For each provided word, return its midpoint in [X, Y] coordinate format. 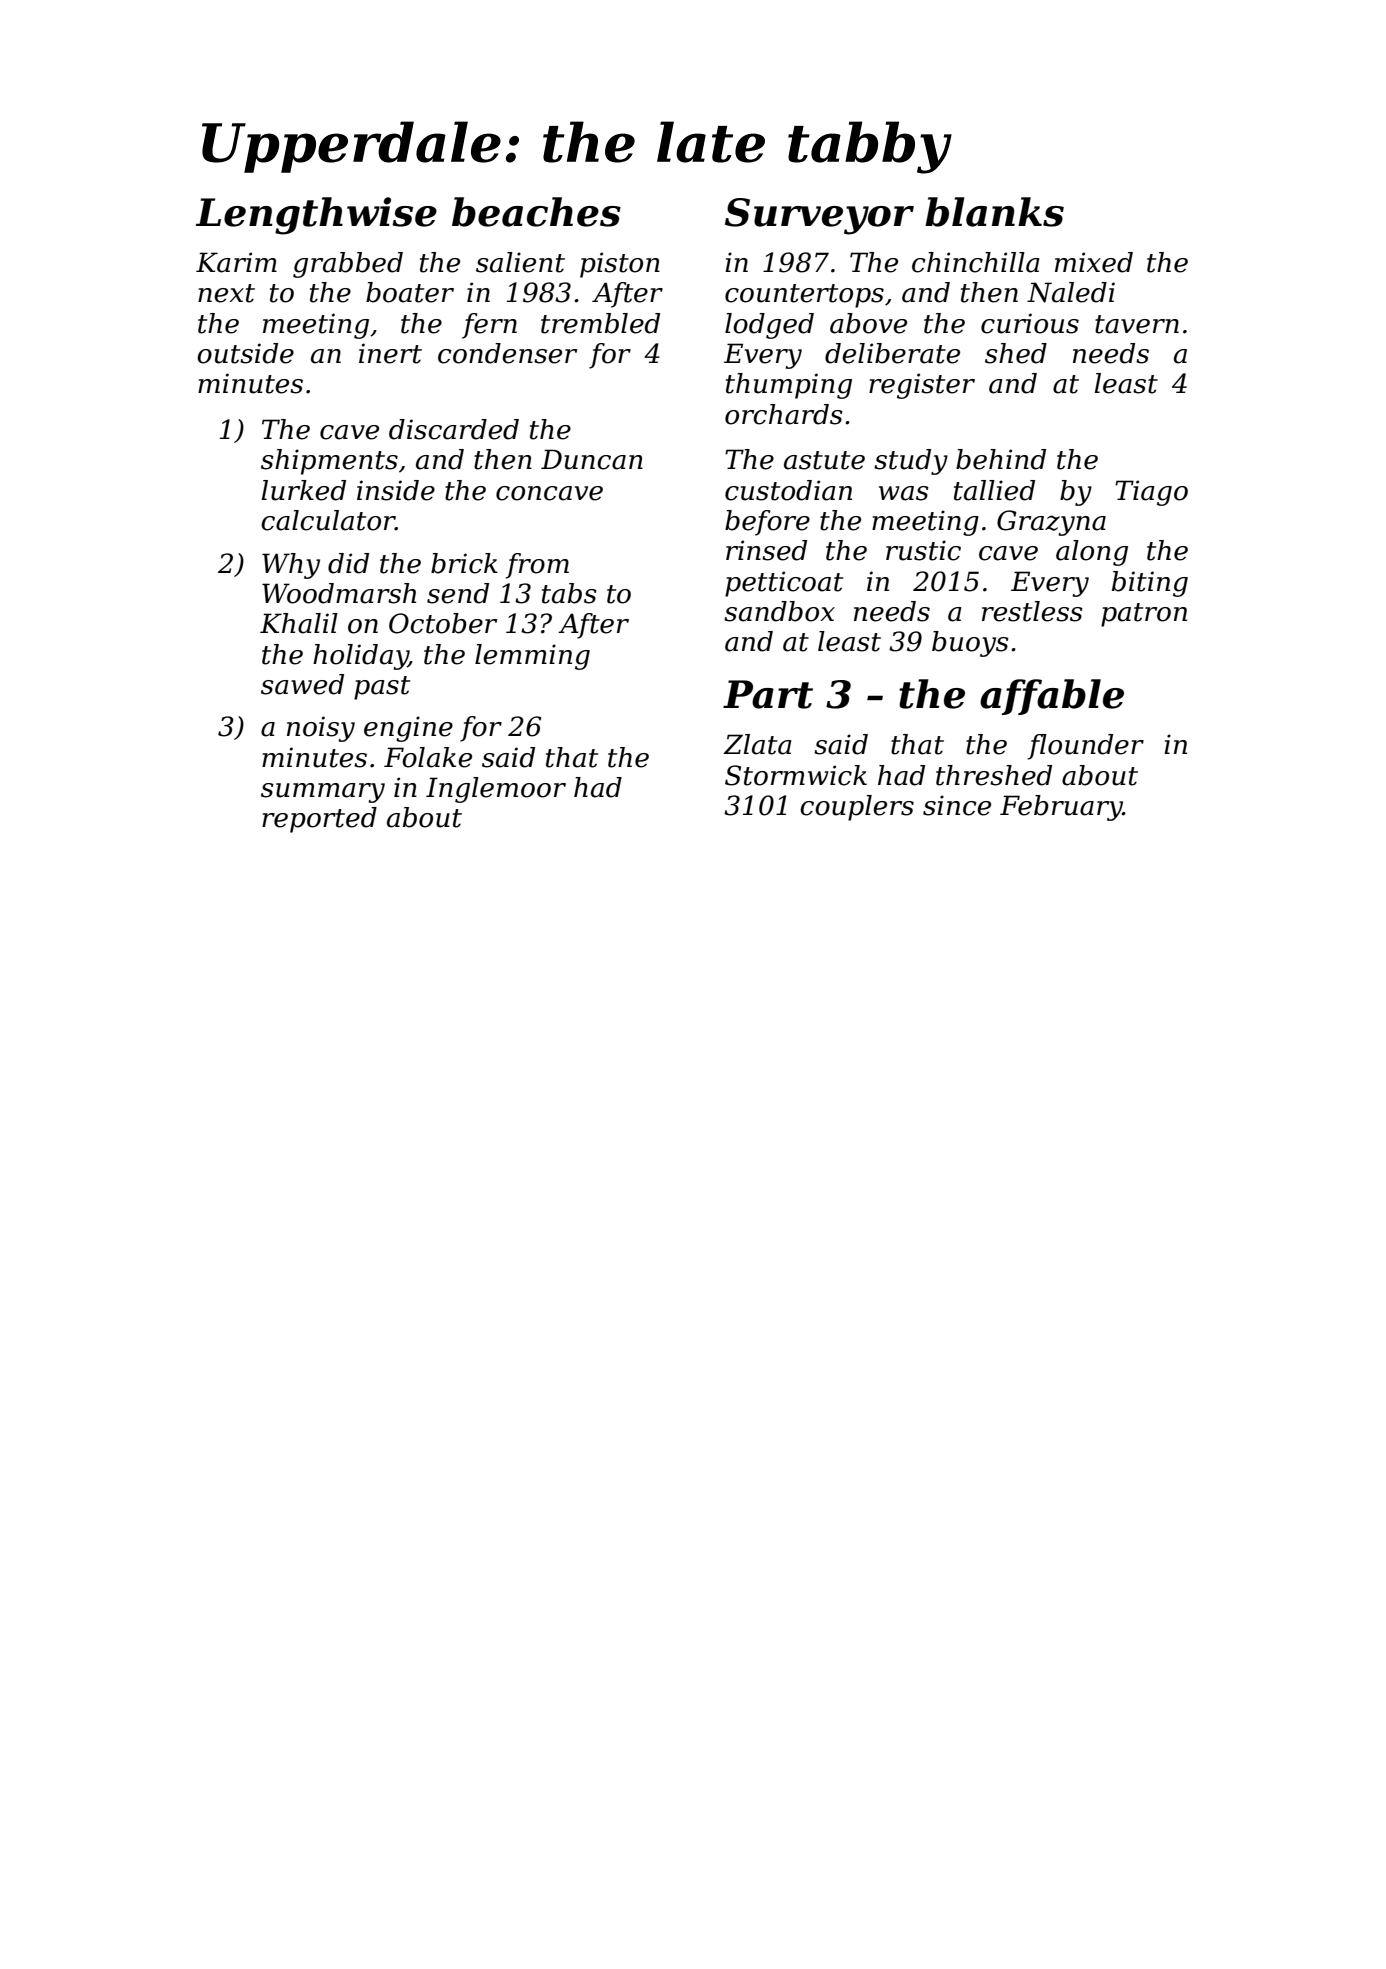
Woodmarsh [339, 593]
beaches [536, 212]
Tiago [1151, 493]
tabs [569, 593]
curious [1030, 323]
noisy [321, 729]
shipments [329, 462]
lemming [532, 657]
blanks [994, 212]
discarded [454, 429]
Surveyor [819, 216]
